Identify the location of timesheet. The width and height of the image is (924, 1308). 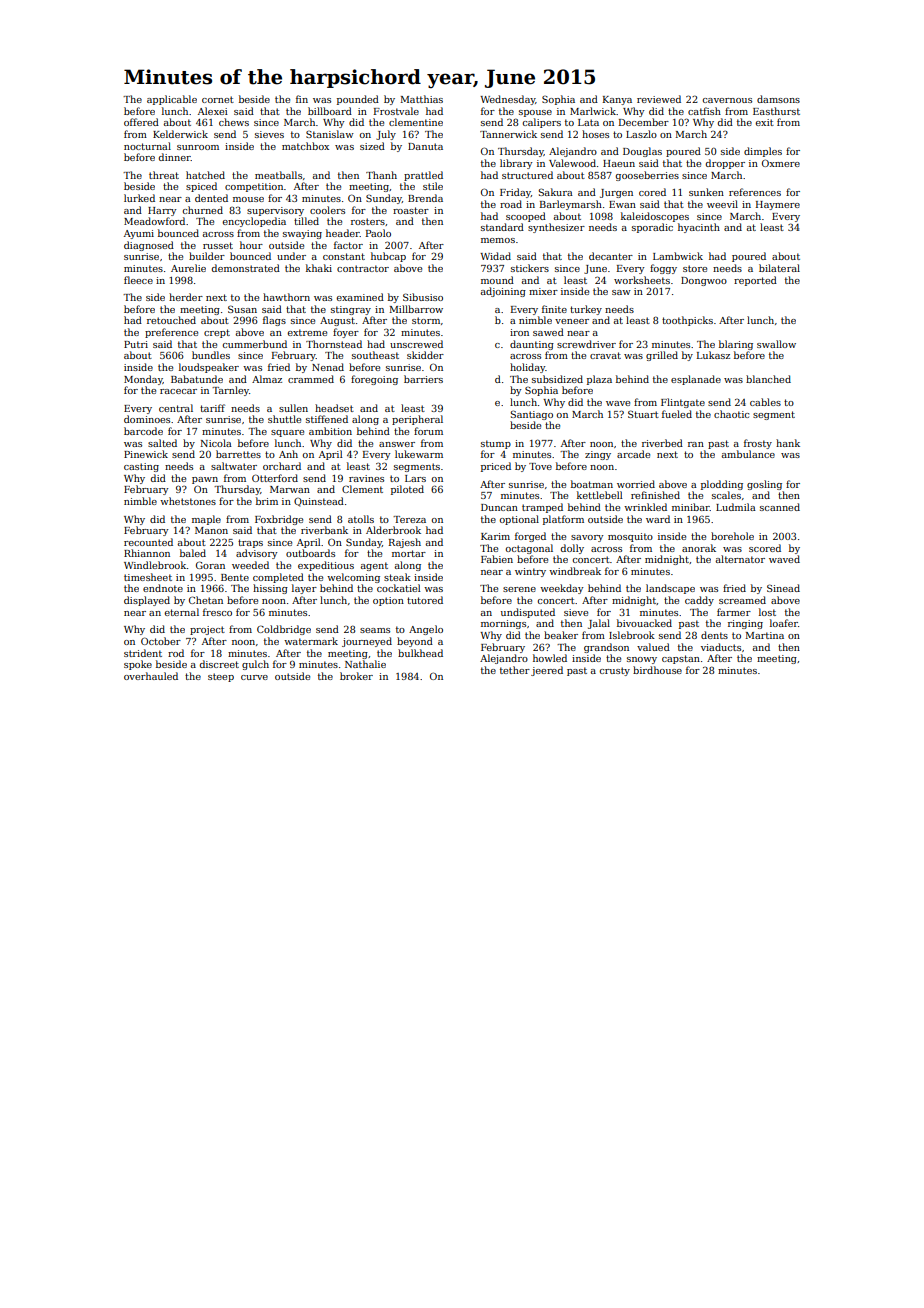
(148, 577).
